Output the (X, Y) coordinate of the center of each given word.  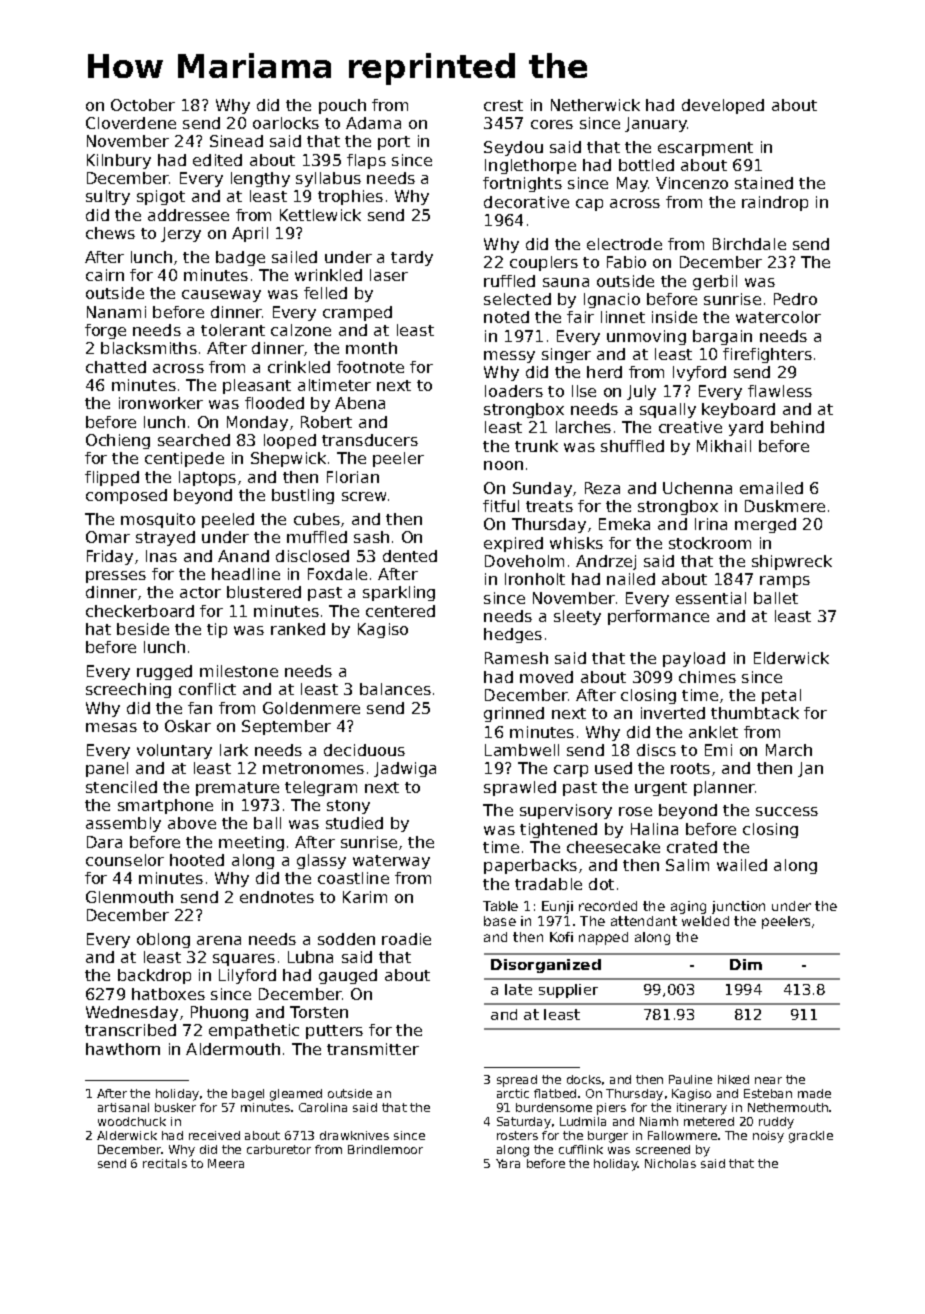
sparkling (399, 593)
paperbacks (530, 866)
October (143, 105)
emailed (771, 488)
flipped (112, 478)
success (787, 811)
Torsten (319, 1012)
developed (723, 106)
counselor (125, 860)
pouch (342, 106)
